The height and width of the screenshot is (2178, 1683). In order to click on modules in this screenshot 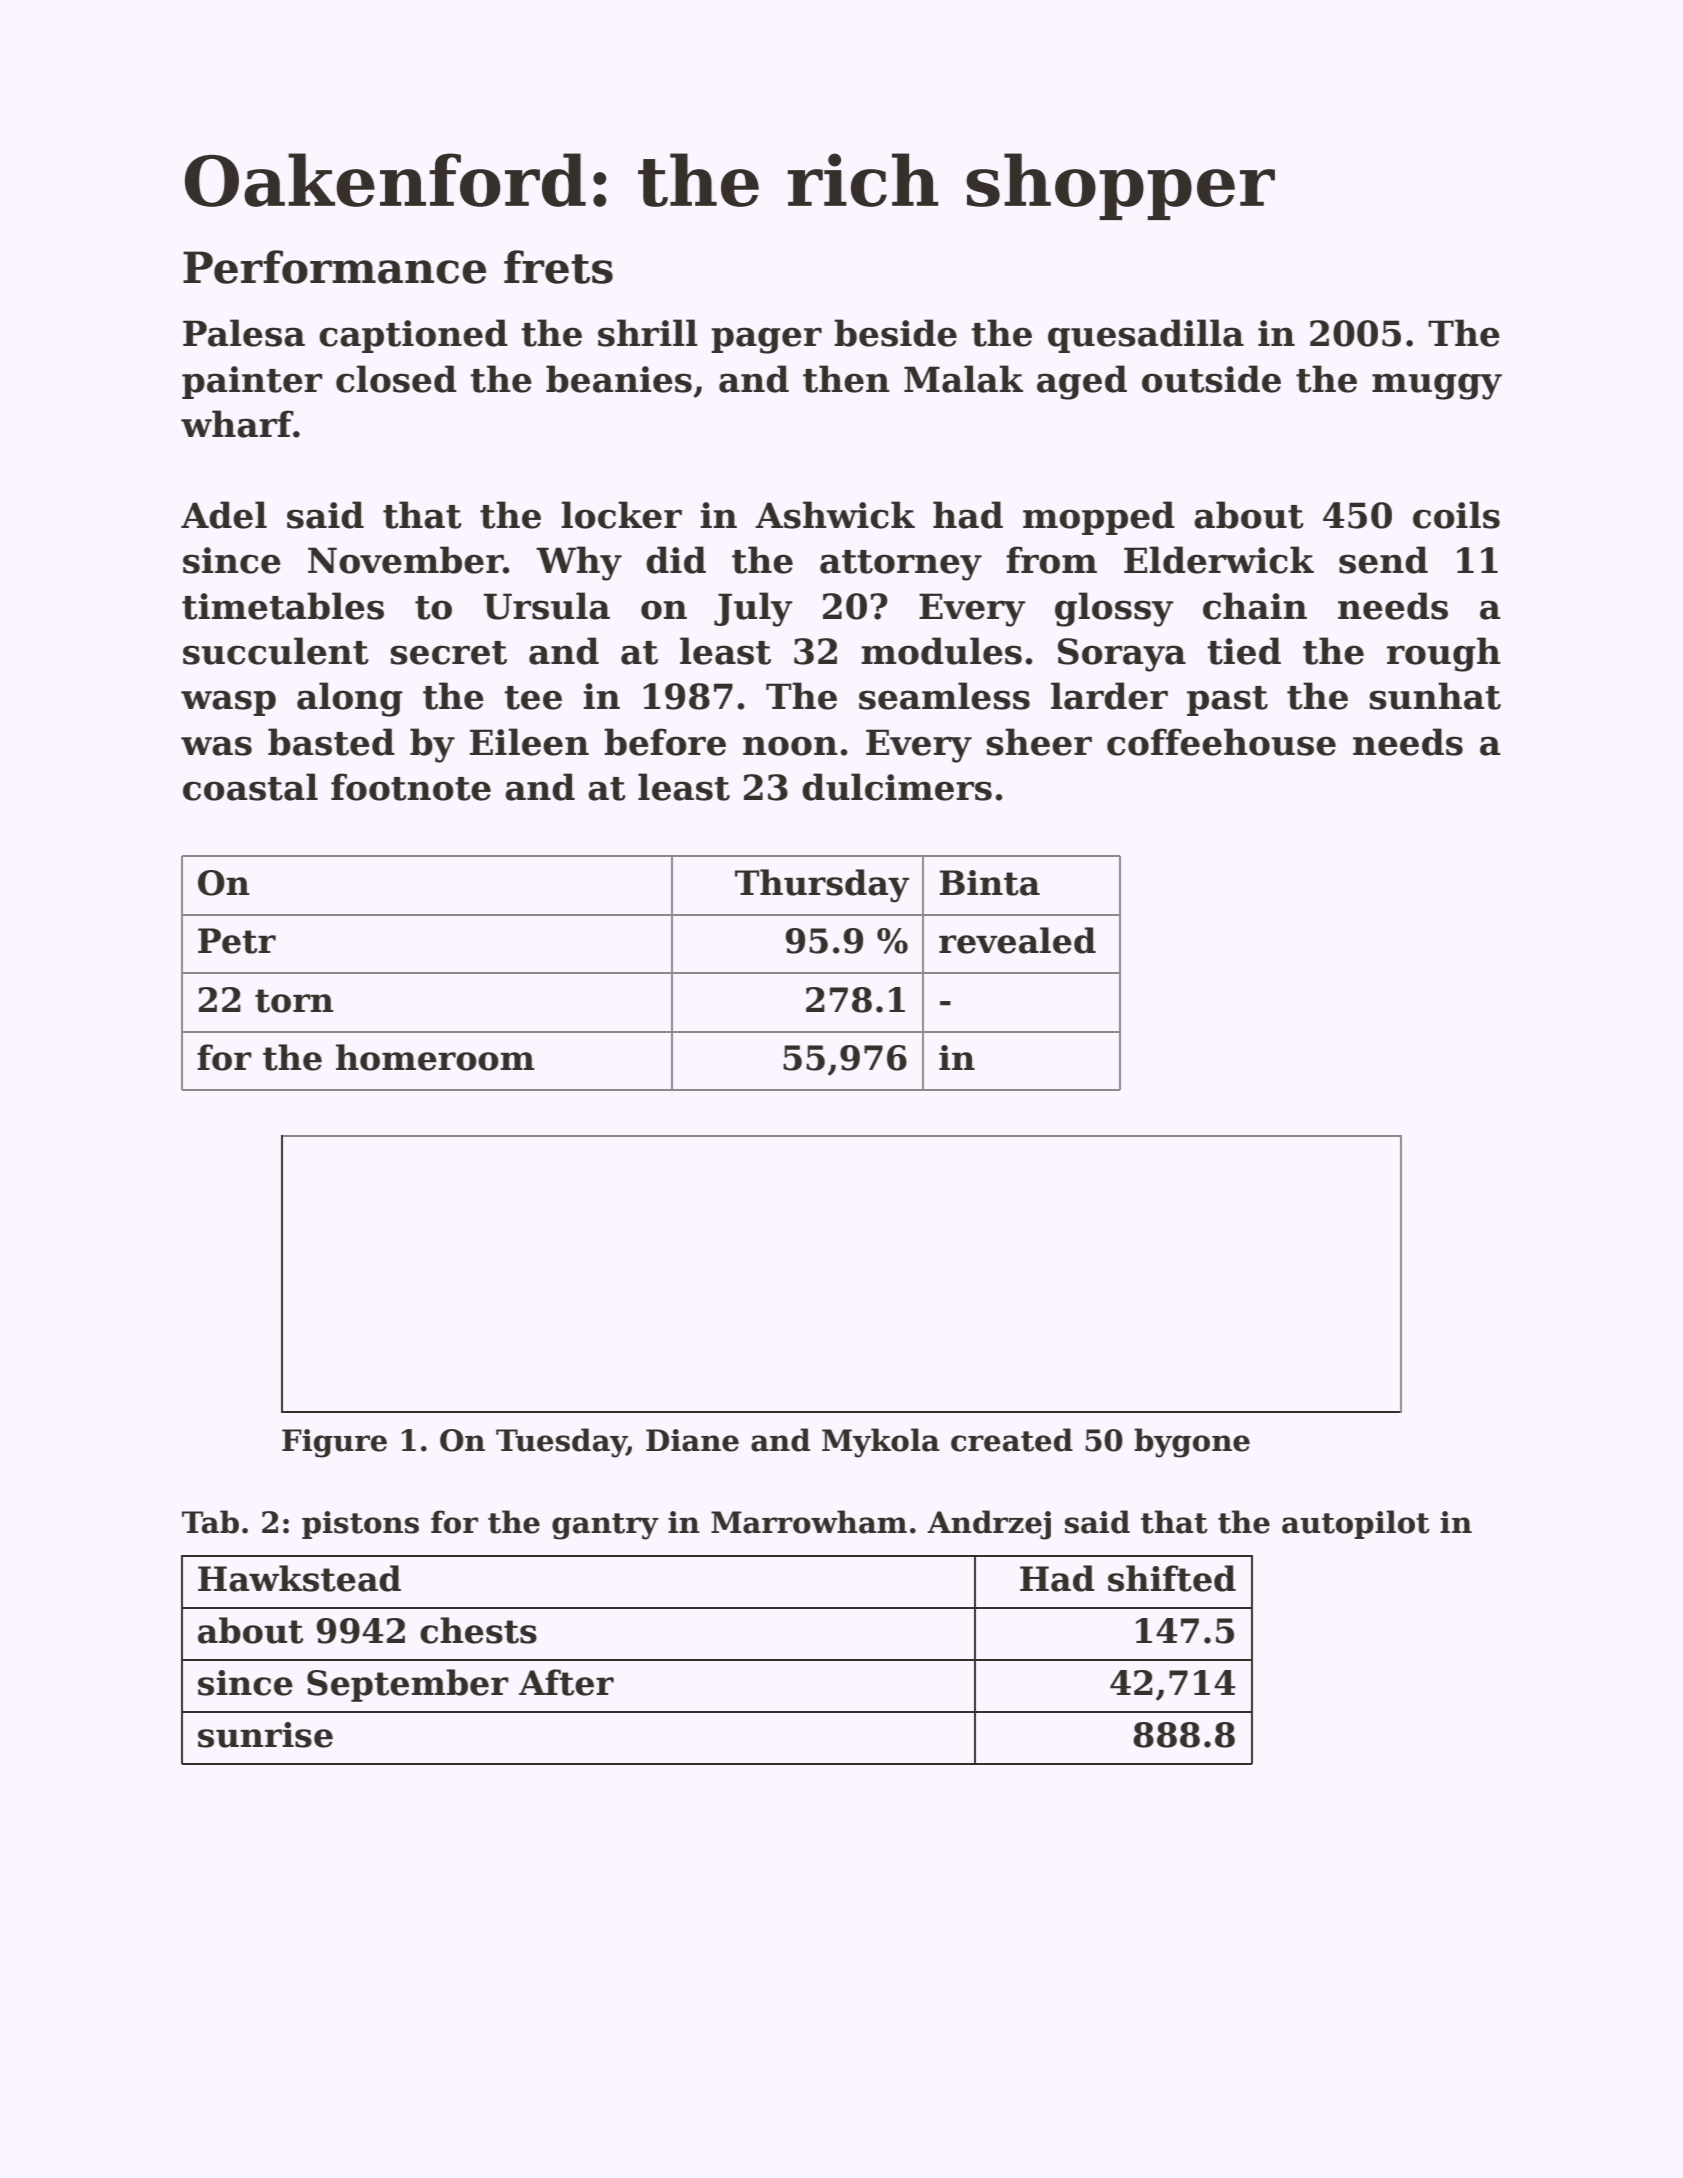, I will do `click(941, 651)`.
